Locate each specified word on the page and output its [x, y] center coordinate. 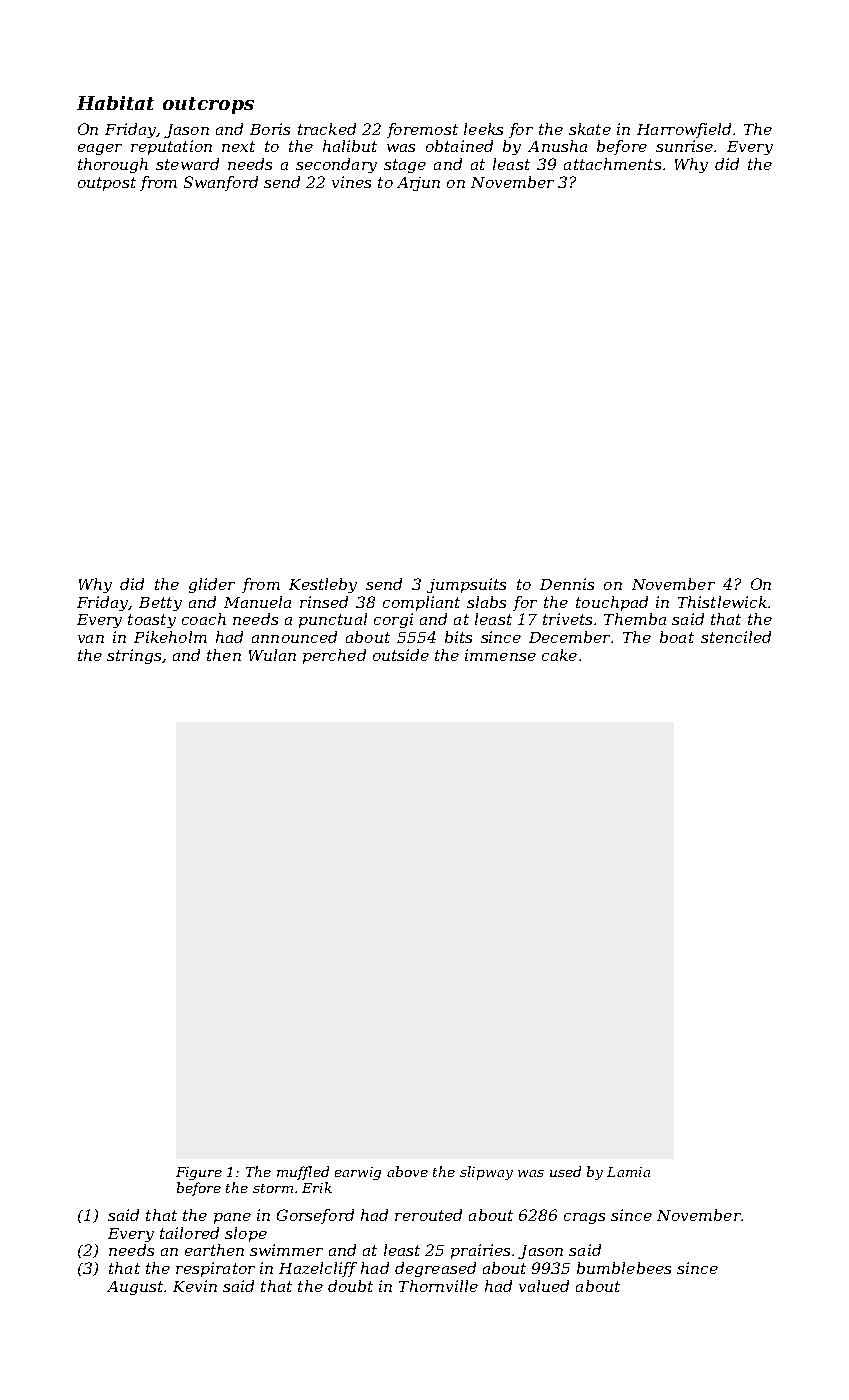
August [135, 1288]
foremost [422, 130]
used [565, 1171]
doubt [350, 1286]
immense [500, 655]
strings [134, 656]
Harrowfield [684, 130]
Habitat [115, 103]
